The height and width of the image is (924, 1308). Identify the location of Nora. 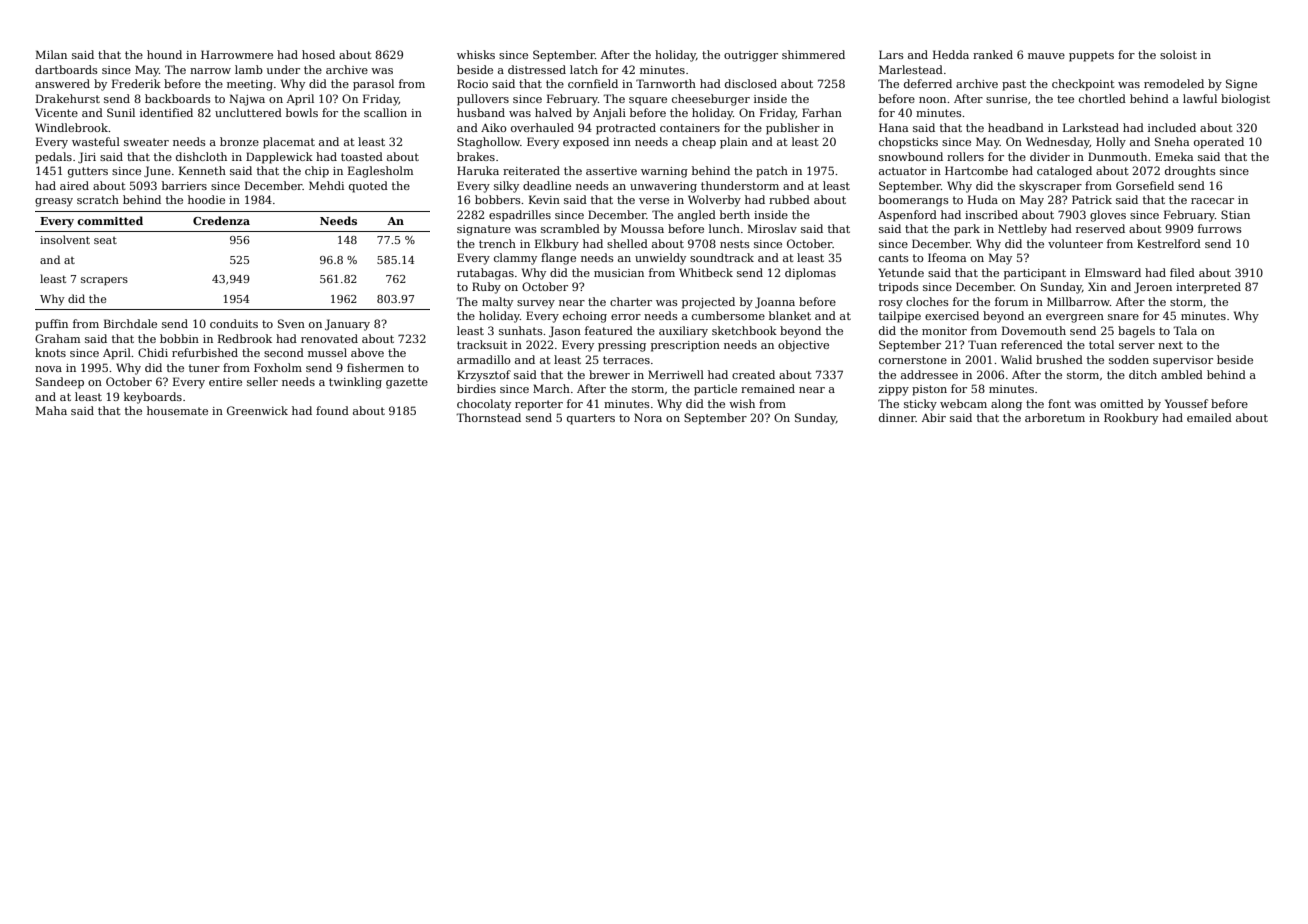
(648, 417).
